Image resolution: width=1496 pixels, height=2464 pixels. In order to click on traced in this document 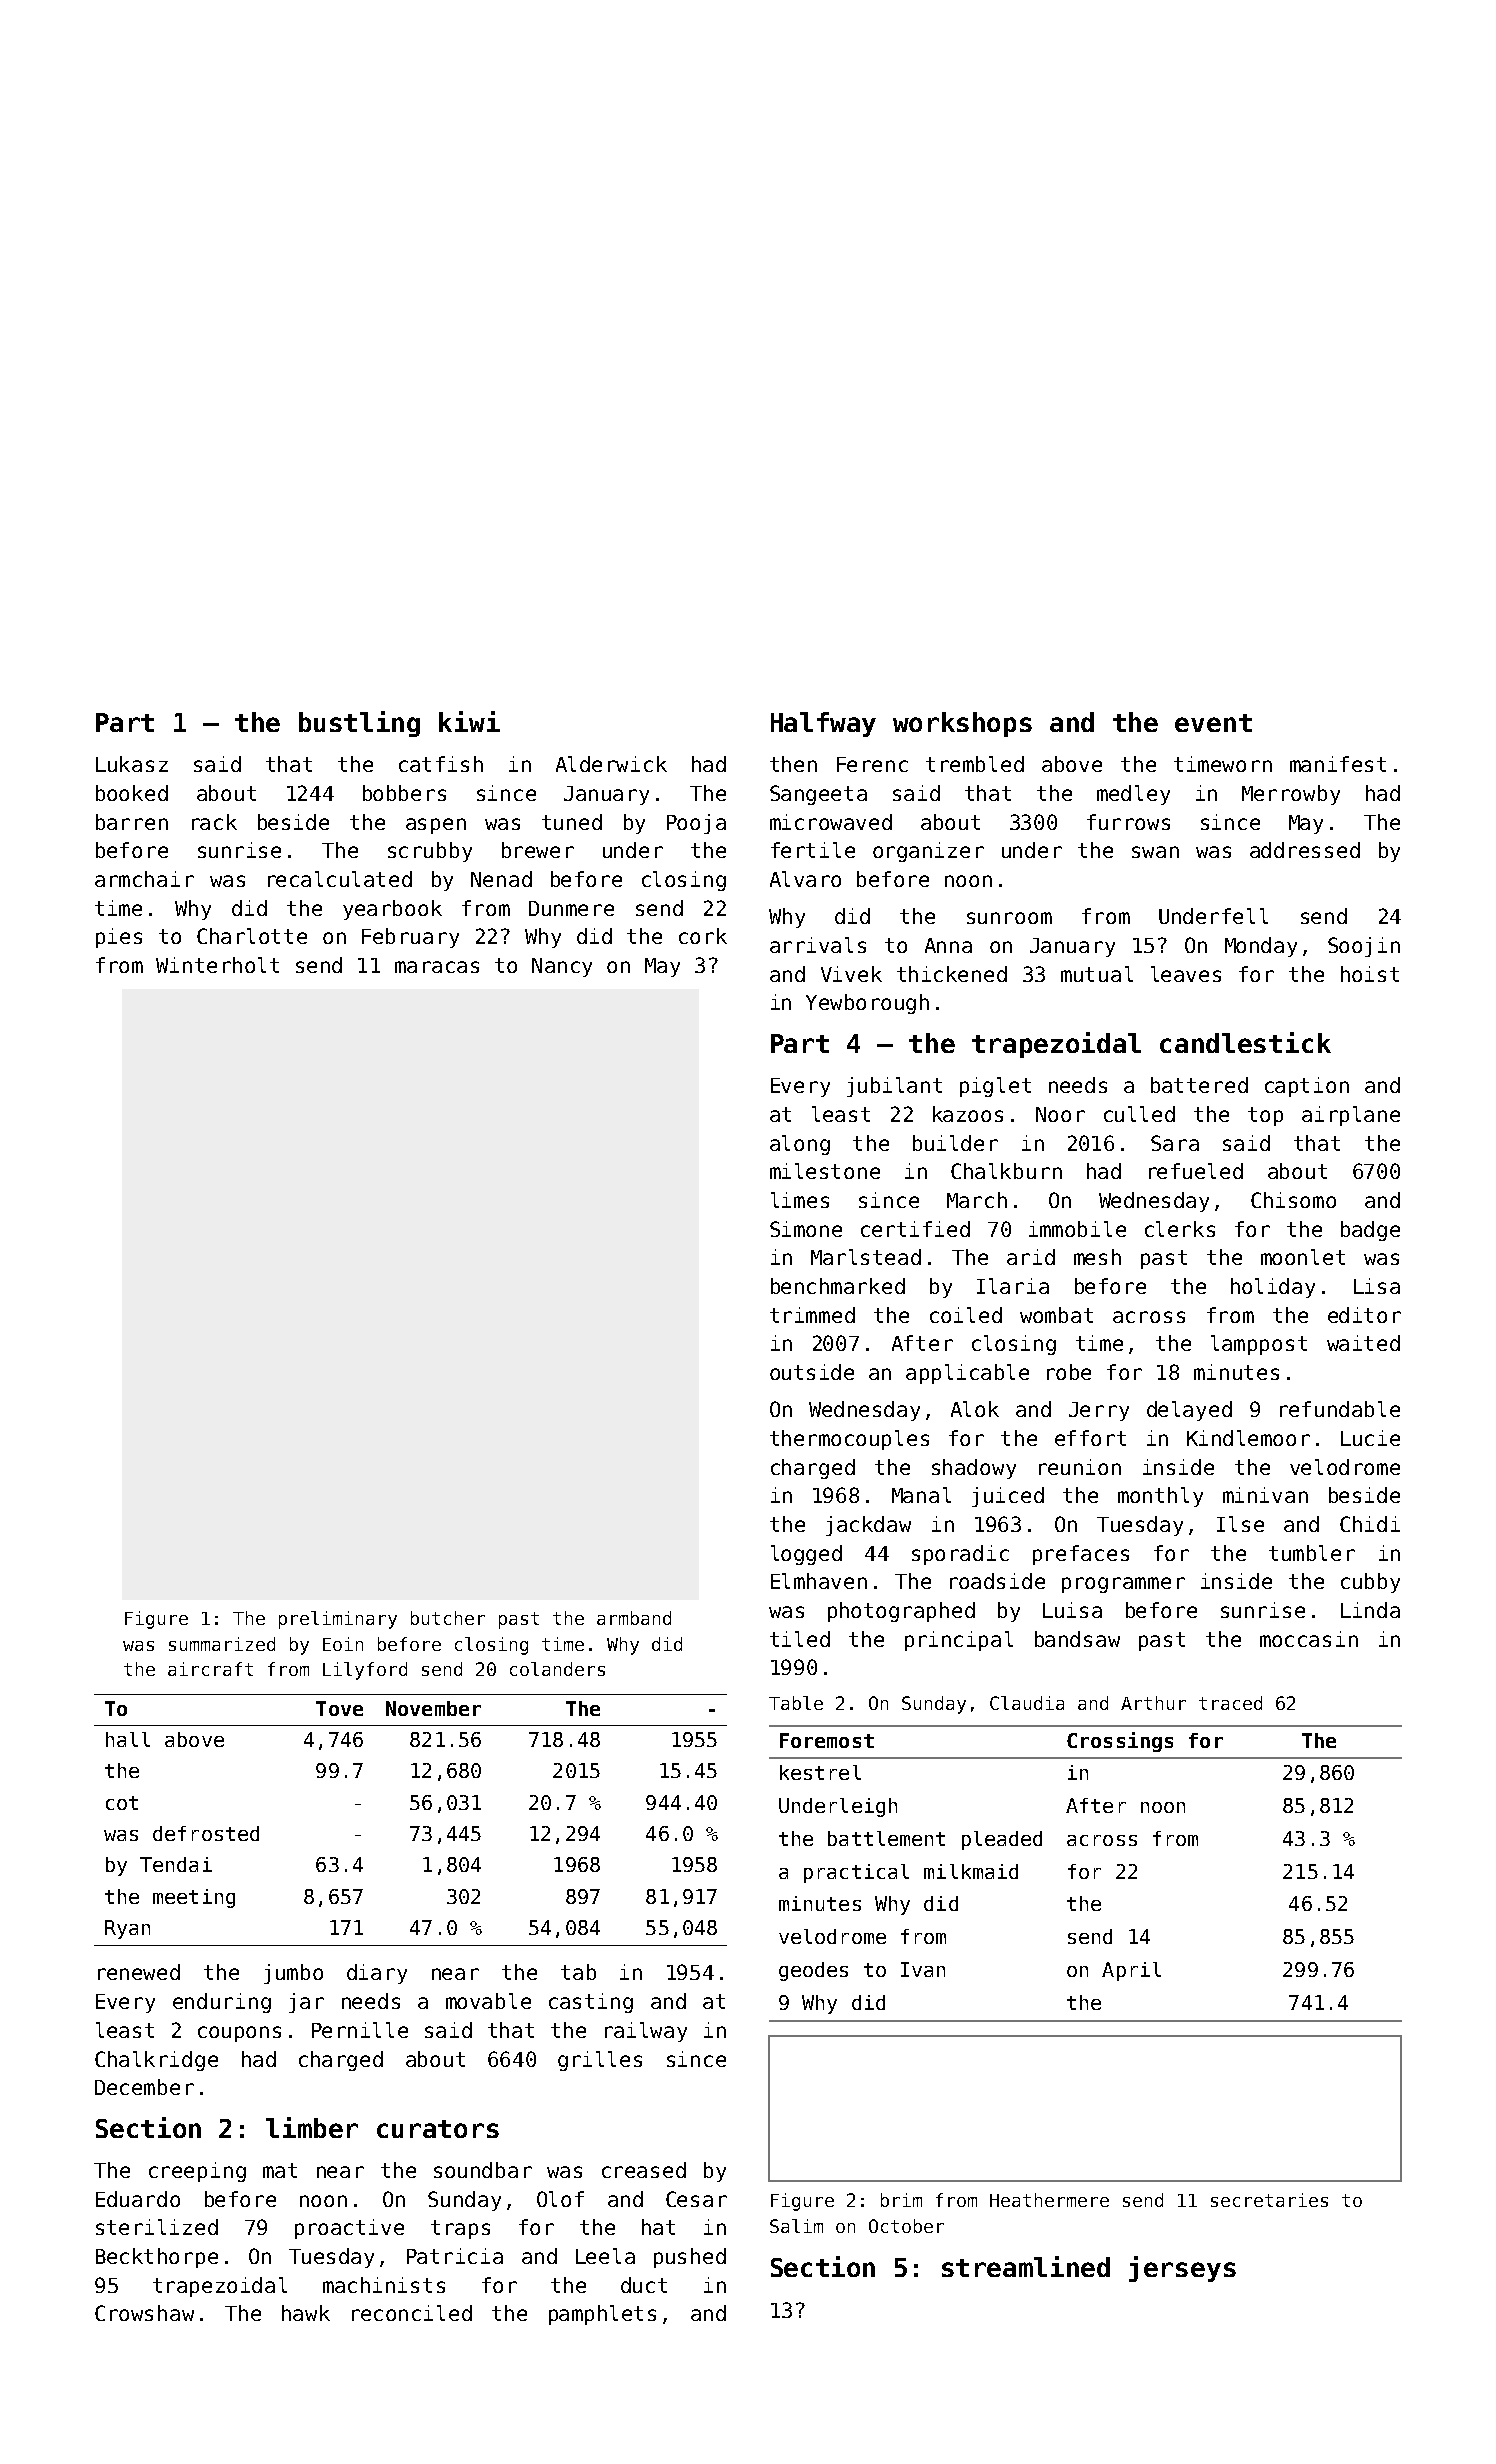, I will do `click(1230, 1703)`.
